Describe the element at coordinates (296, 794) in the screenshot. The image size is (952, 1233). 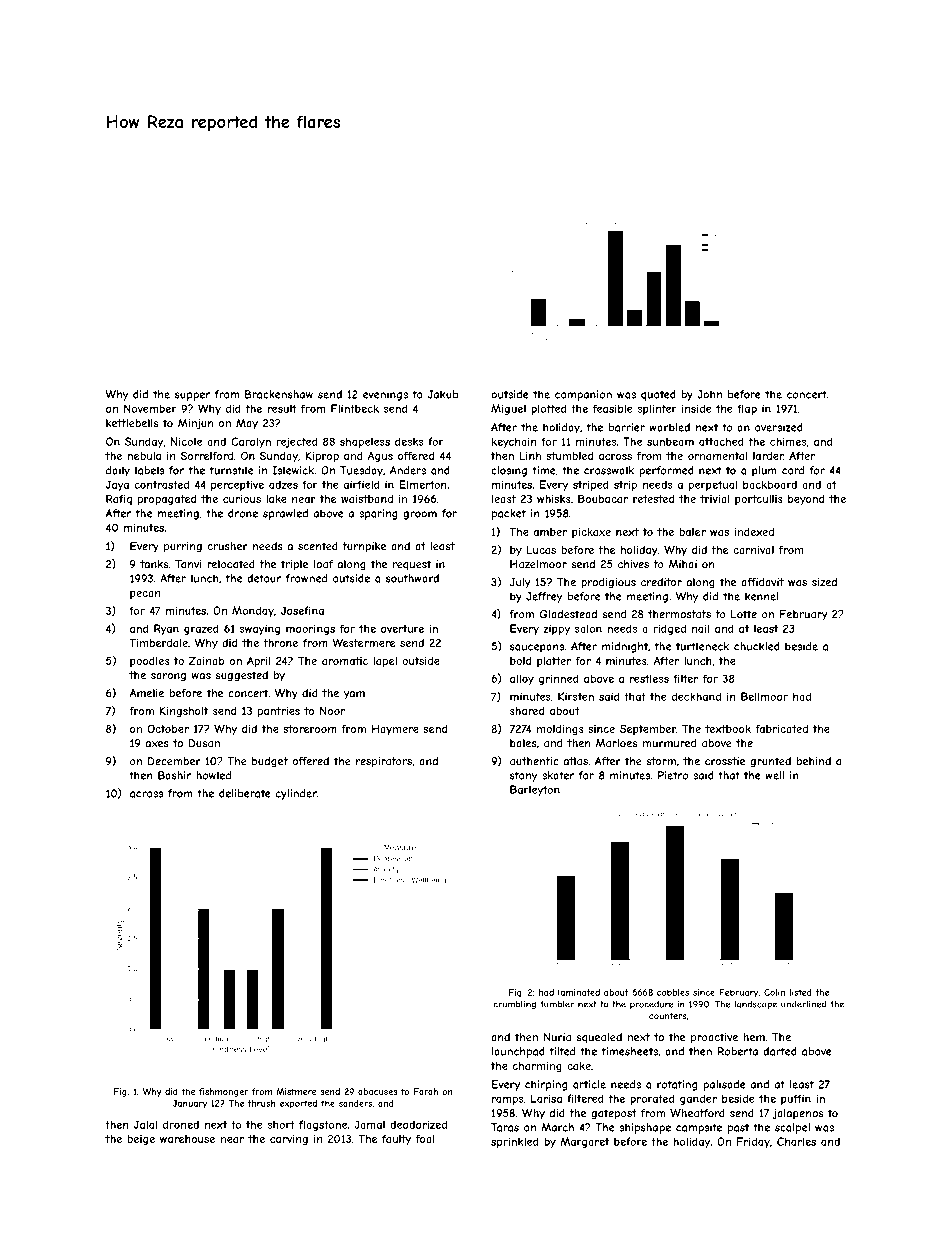
I see `cylinder` at that location.
